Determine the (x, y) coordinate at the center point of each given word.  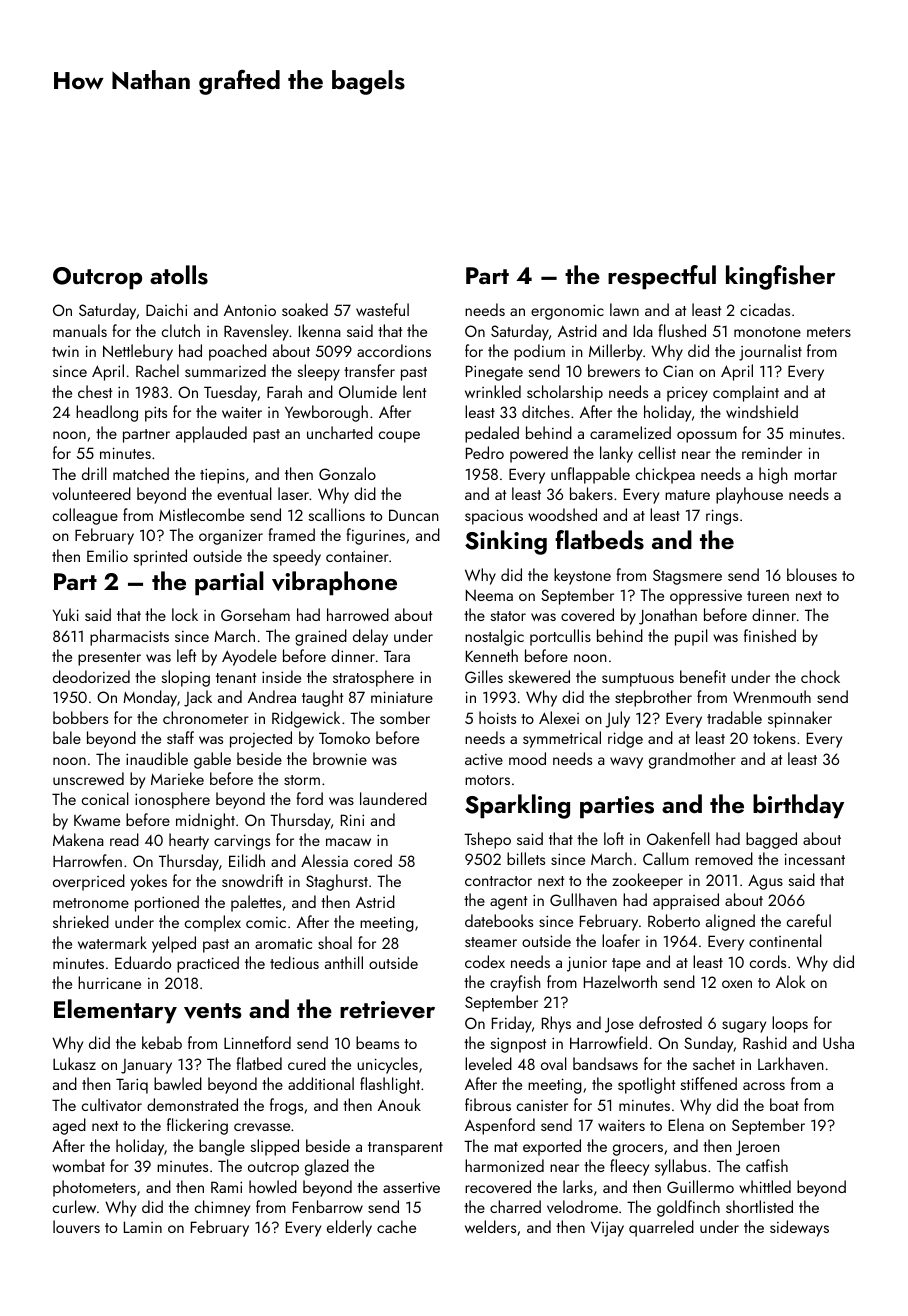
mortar (815, 475)
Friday (512, 1024)
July (617, 719)
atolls (179, 275)
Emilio (107, 555)
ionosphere (172, 800)
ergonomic (567, 312)
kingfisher (780, 277)
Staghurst (337, 882)
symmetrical (562, 739)
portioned (167, 903)
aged (69, 1126)
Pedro (485, 452)
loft (614, 838)
